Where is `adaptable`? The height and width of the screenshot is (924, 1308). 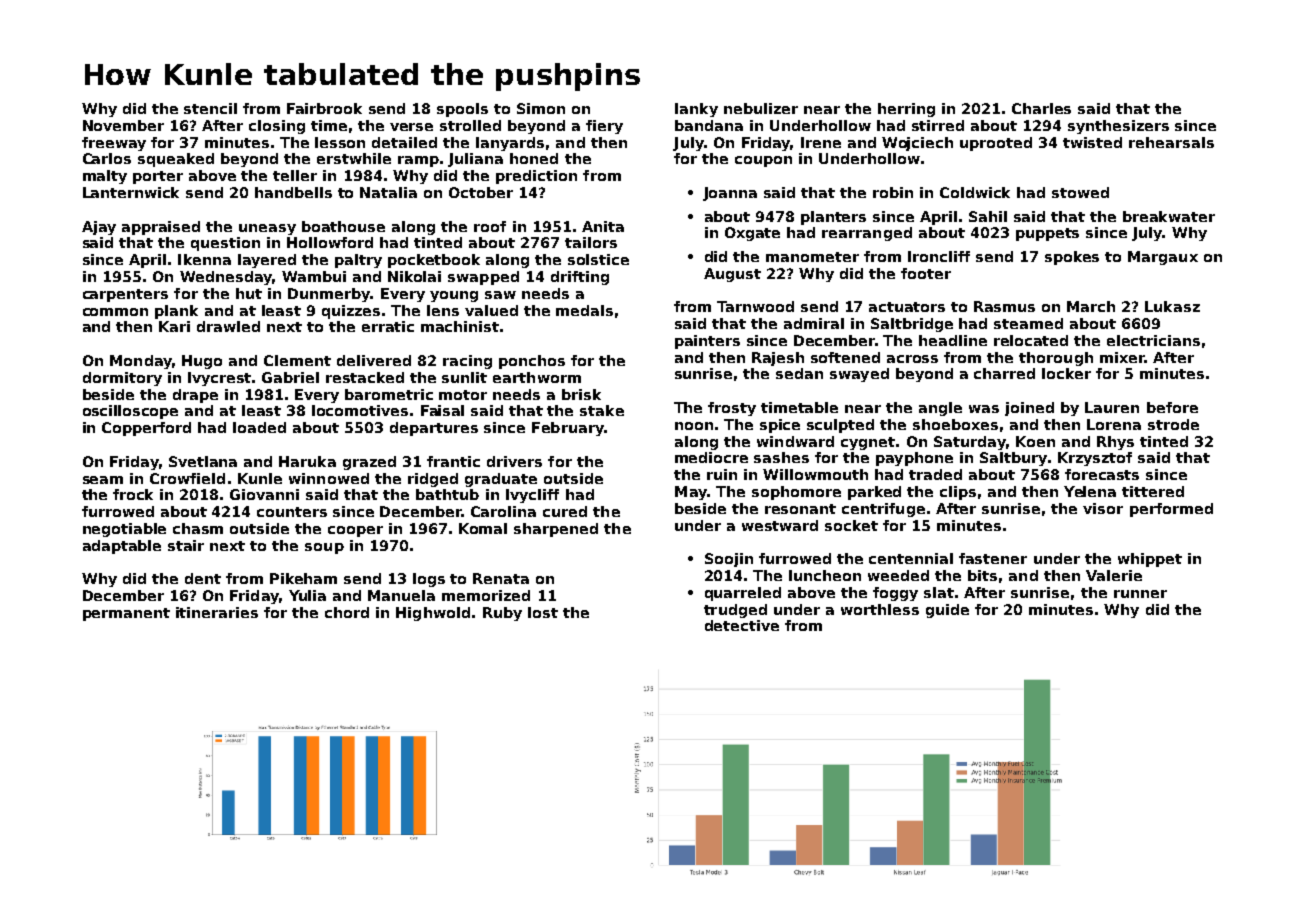
adaptable is located at coordinates (122, 547).
